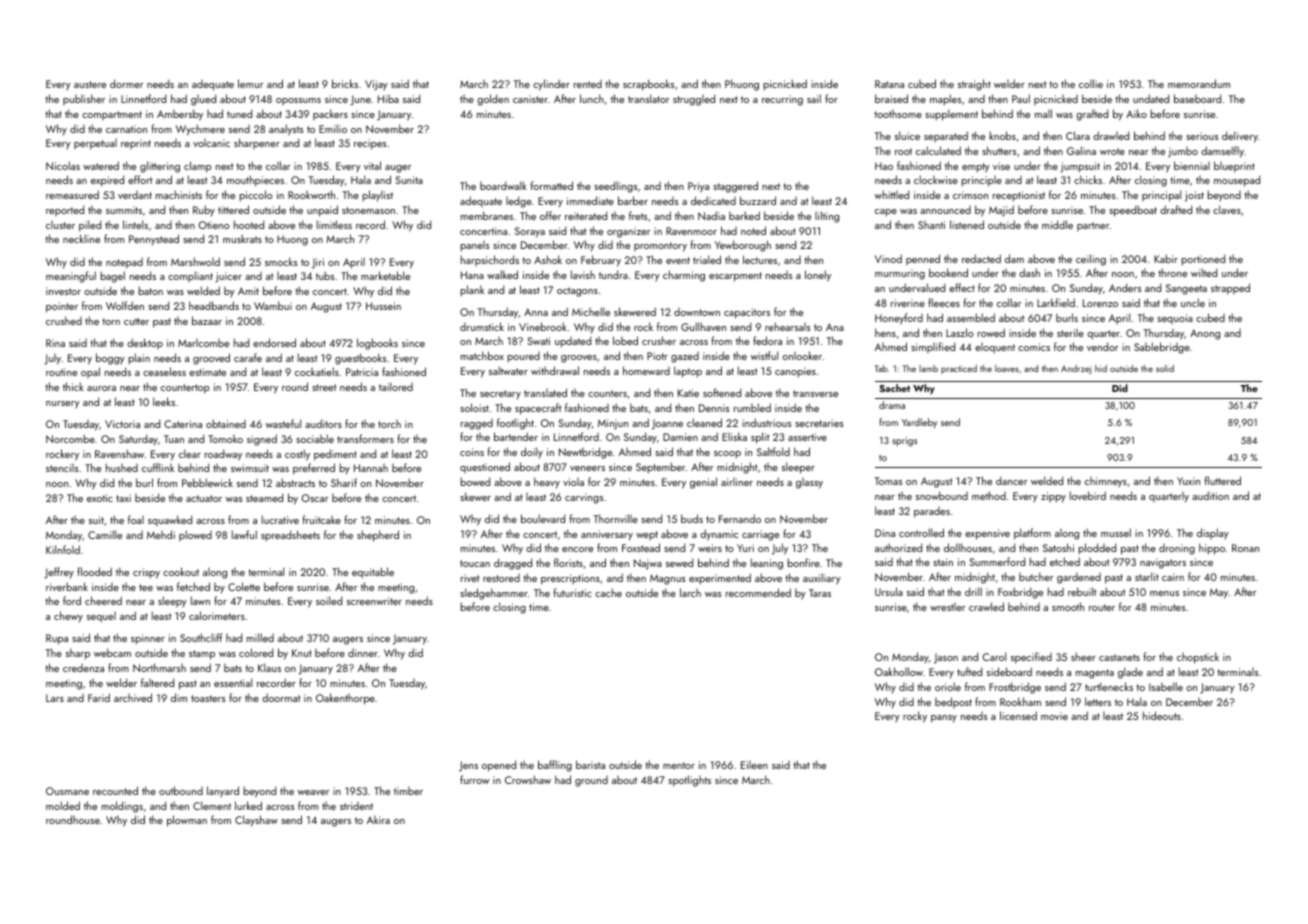 Image resolution: width=1308 pixels, height=924 pixels. Describe the element at coordinates (63, 805) in the page. I see `molded` at that location.
